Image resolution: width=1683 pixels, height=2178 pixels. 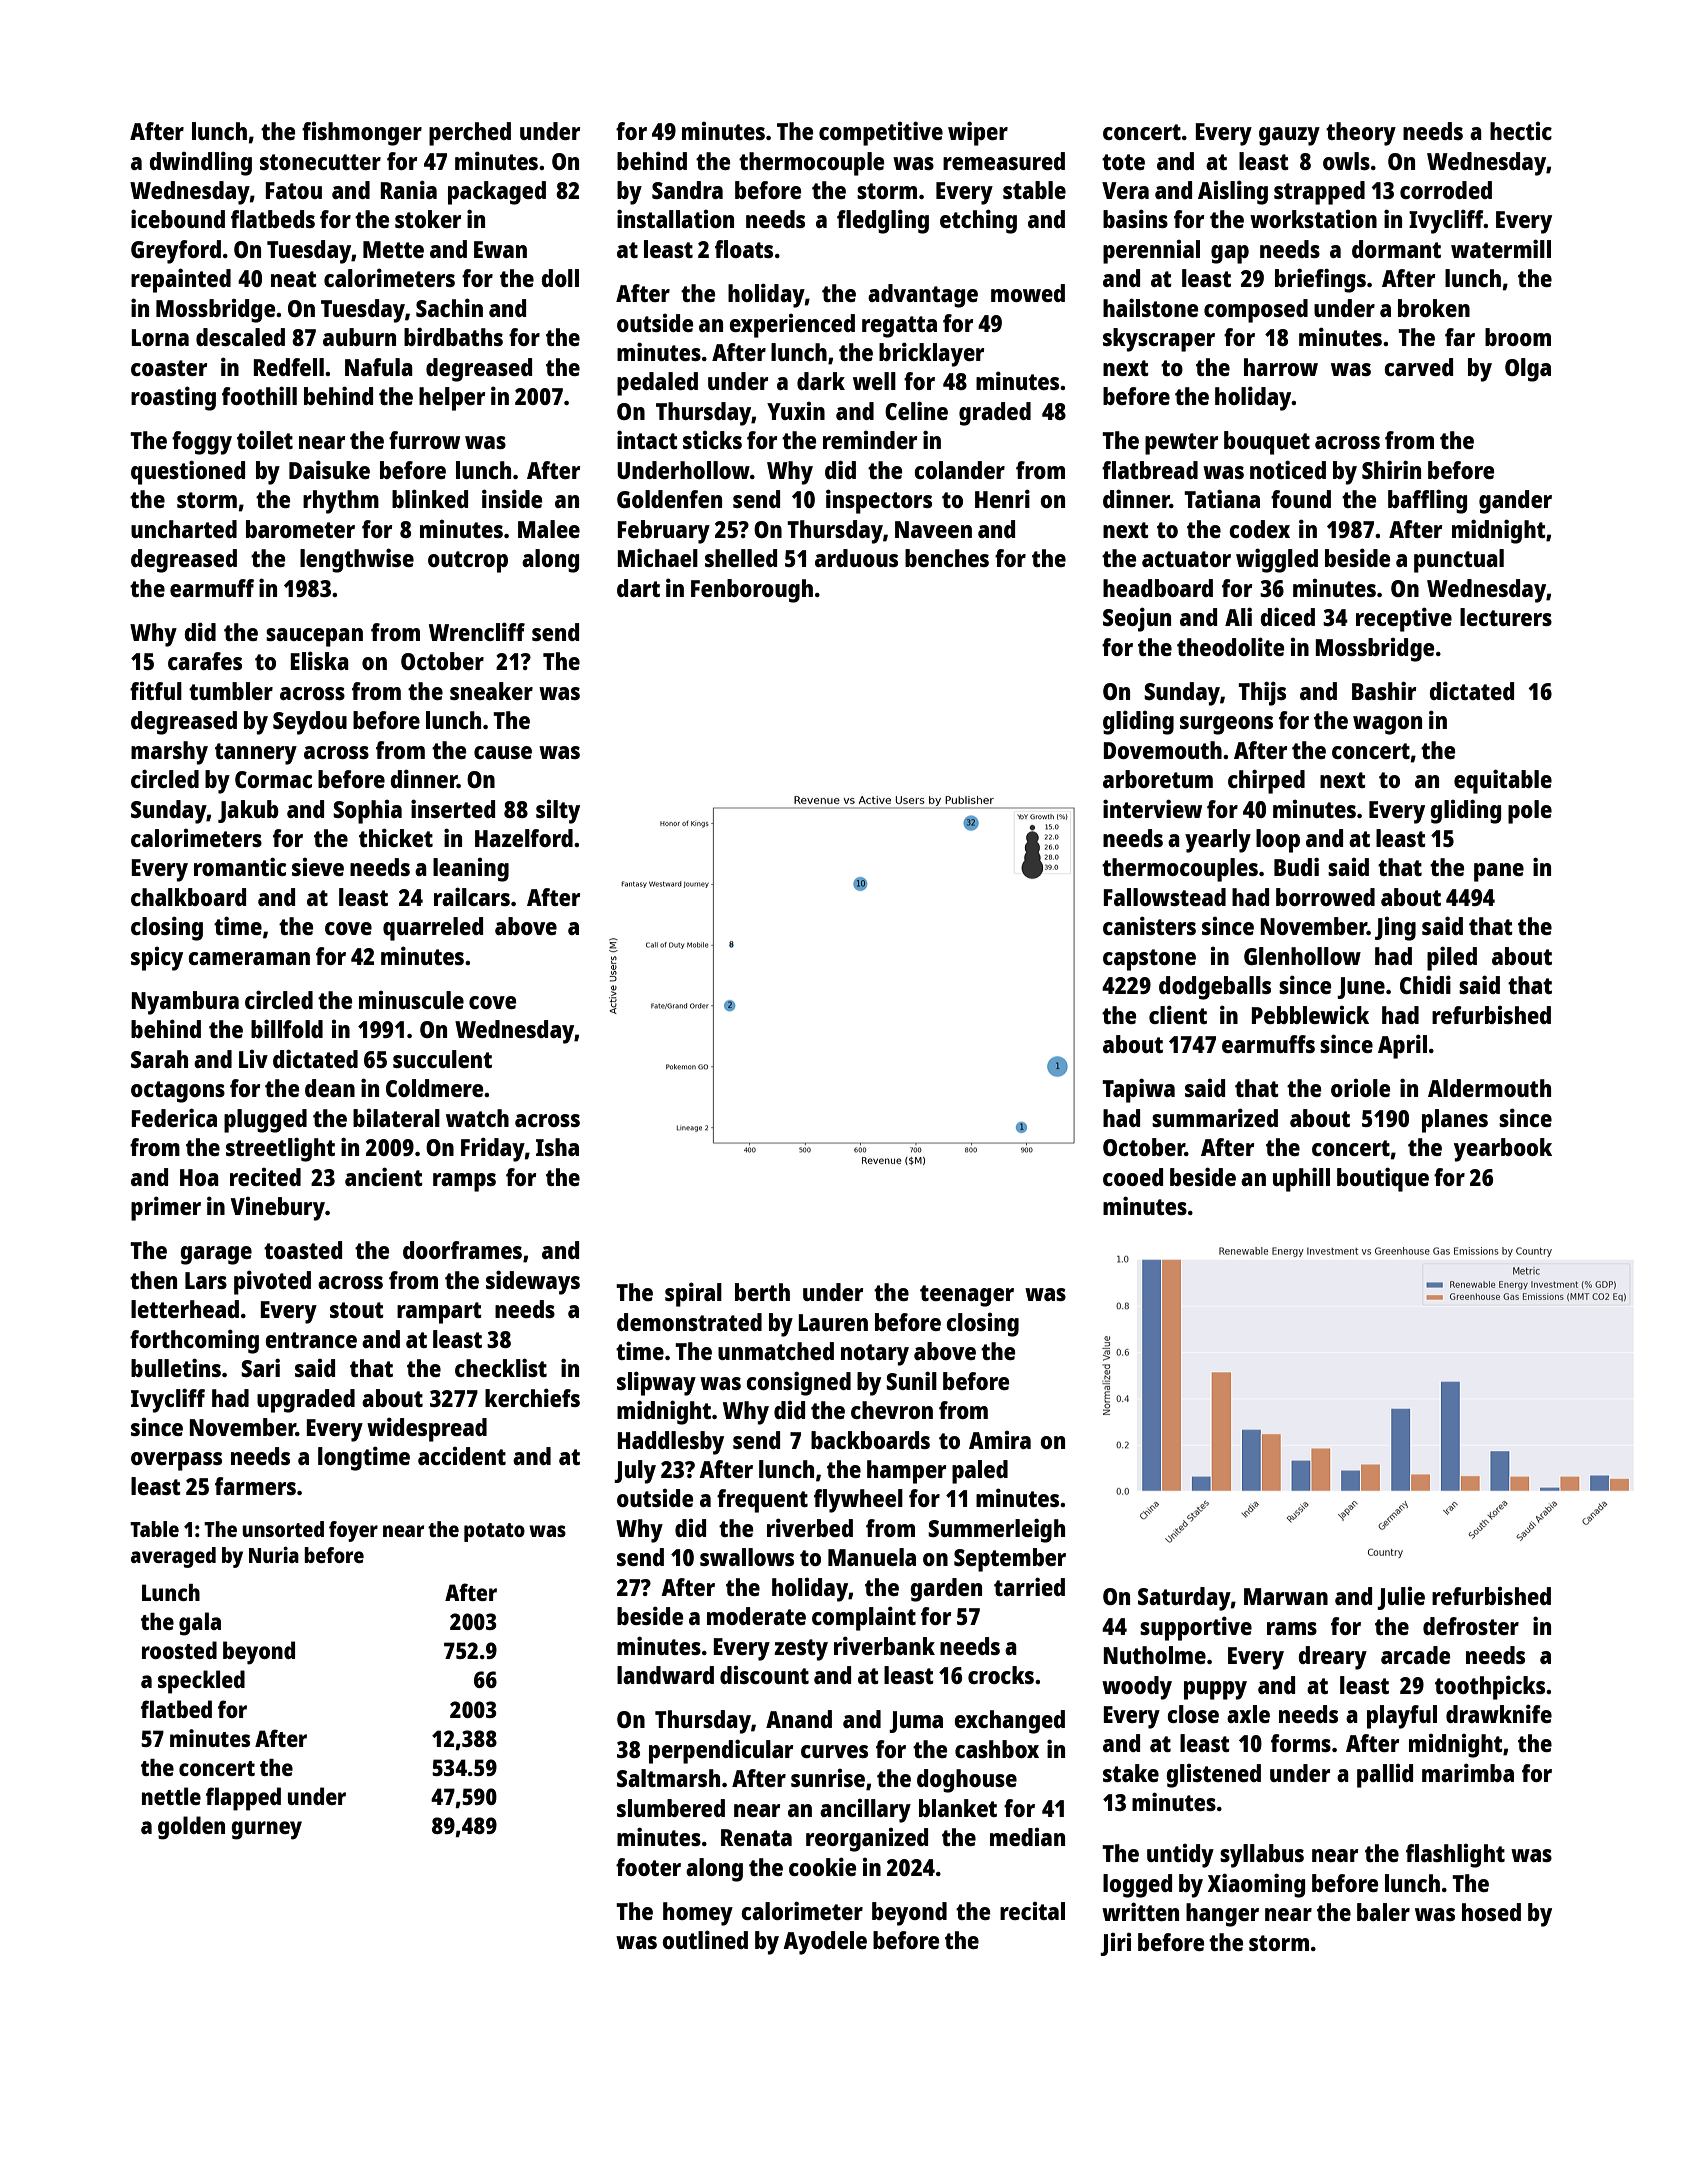 I want to click on drawknife, so click(x=1499, y=1713).
